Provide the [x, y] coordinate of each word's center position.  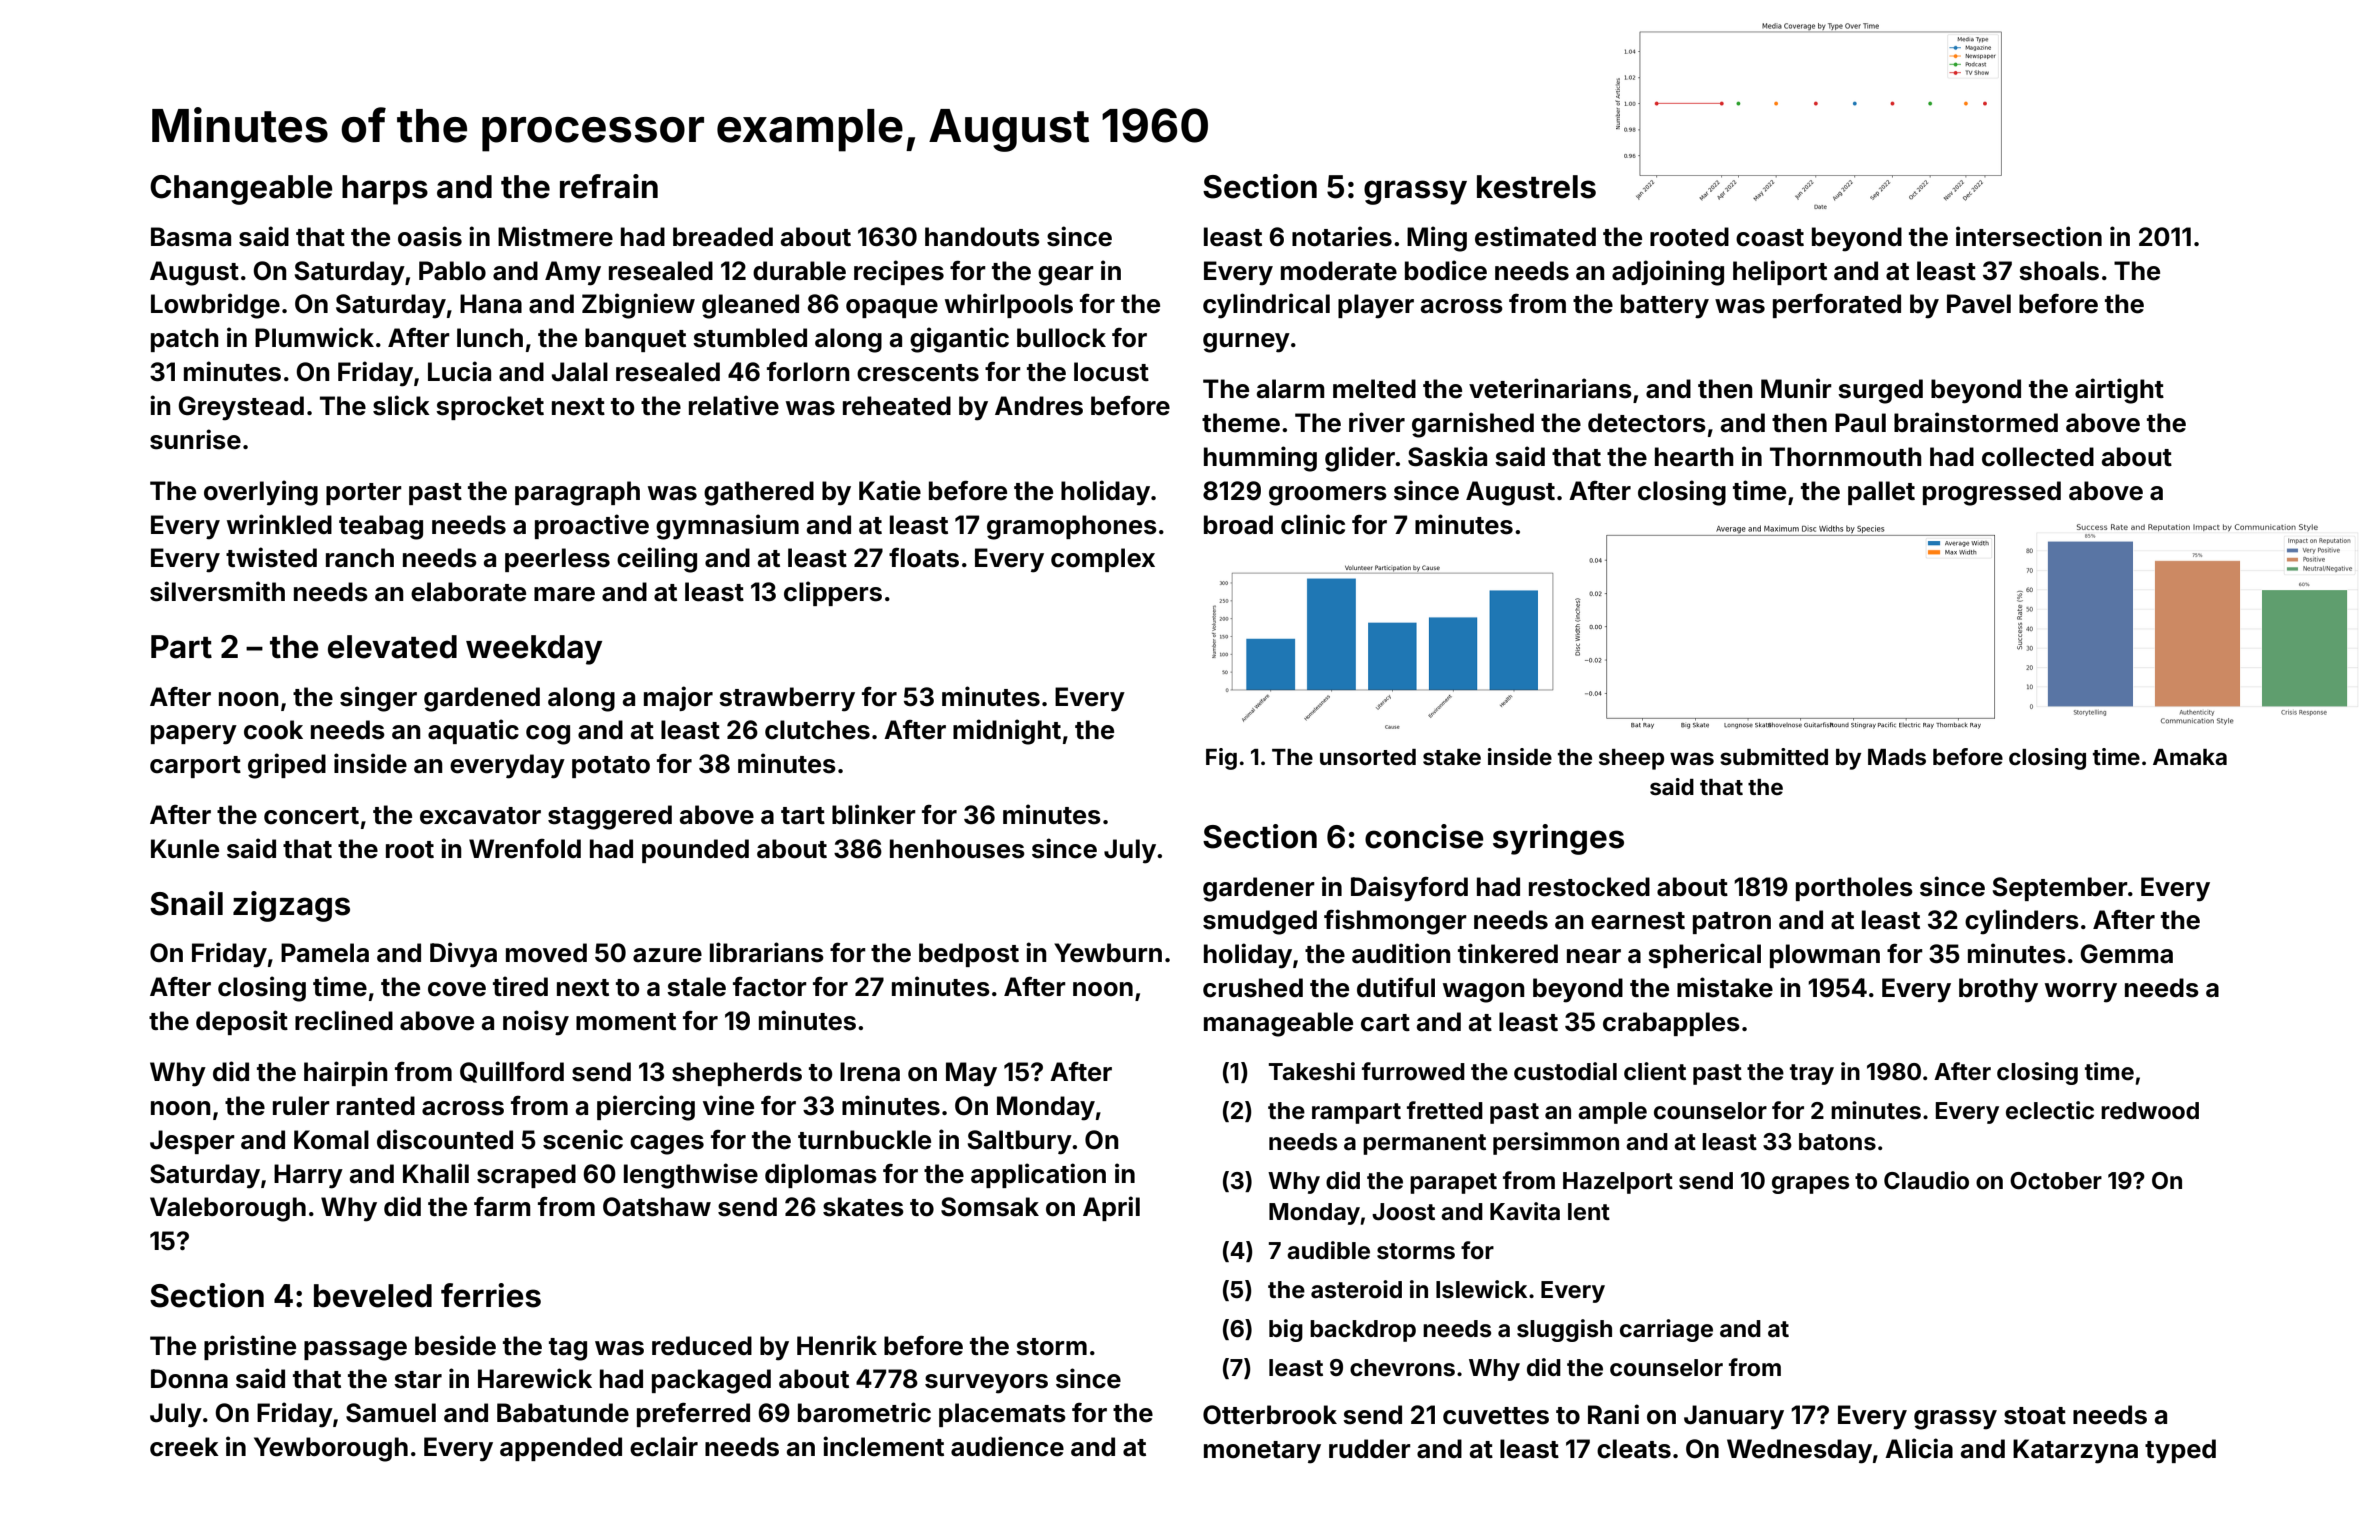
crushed [1253, 988]
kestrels [1536, 187]
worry [2081, 993]
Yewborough [331, 1449]
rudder [1370, 1449]
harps [385, 190]
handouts [982, 237]
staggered [610, 817]
